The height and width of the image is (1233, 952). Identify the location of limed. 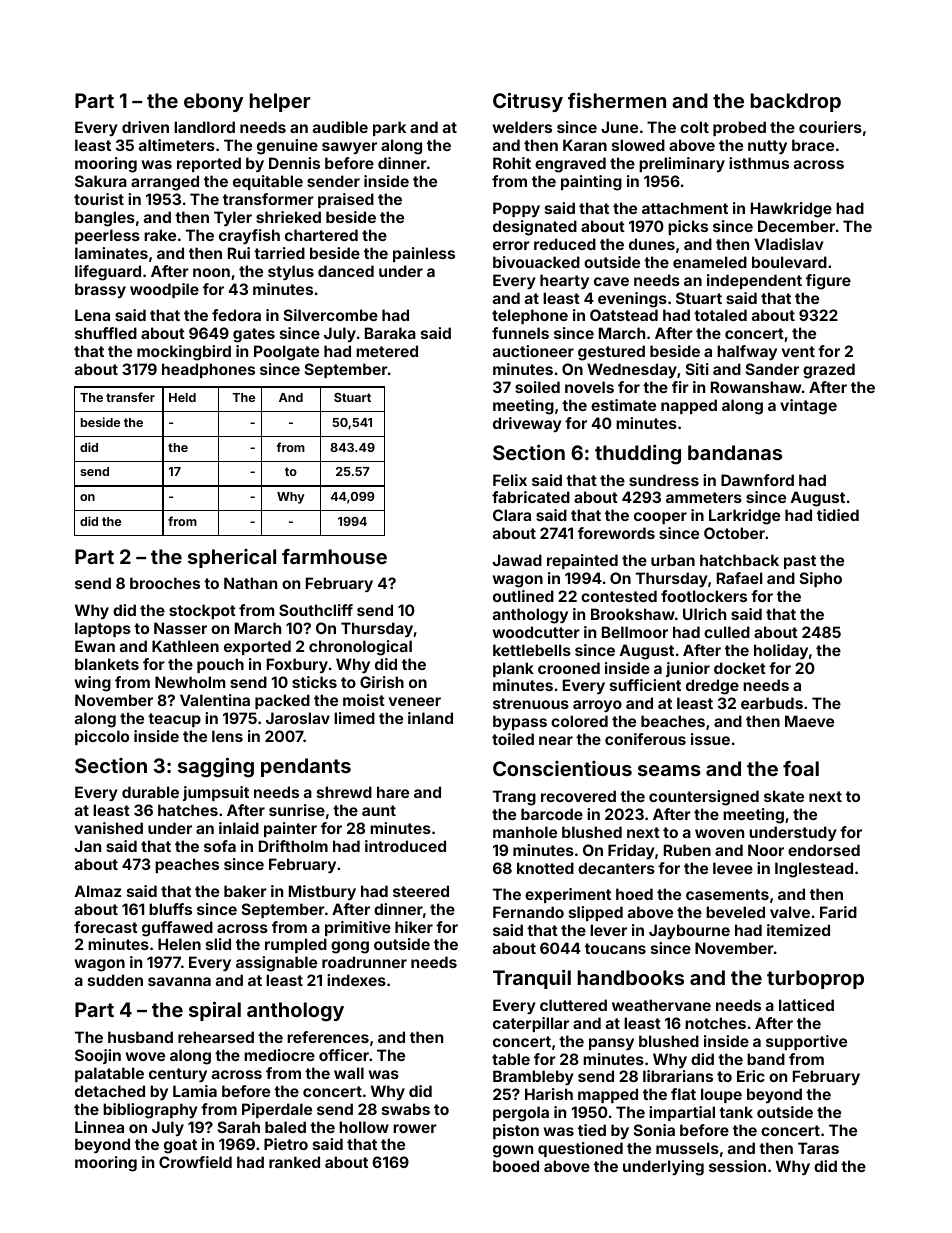
(354, 718).
